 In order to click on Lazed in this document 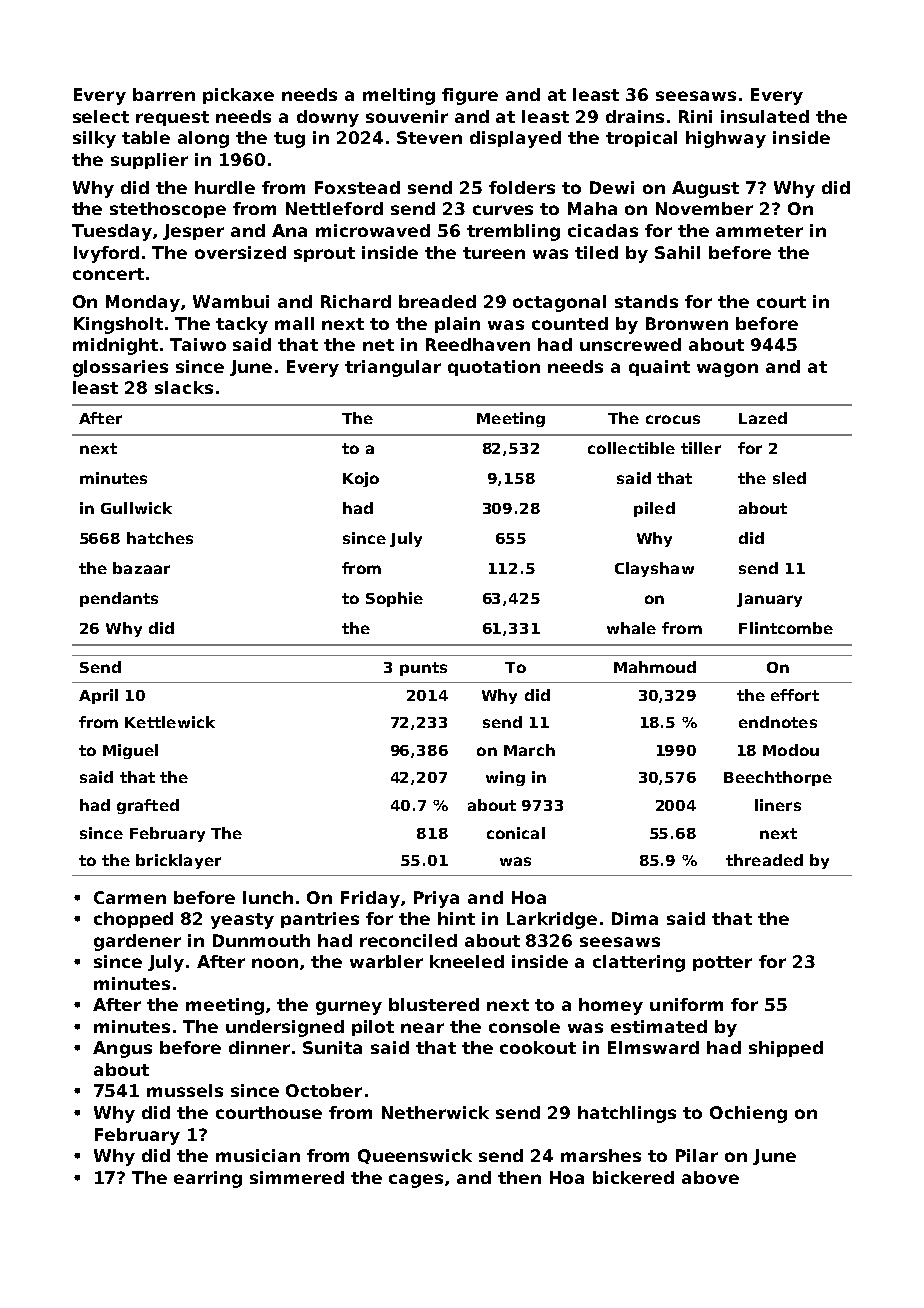, I will do `click(763, 418)`.
